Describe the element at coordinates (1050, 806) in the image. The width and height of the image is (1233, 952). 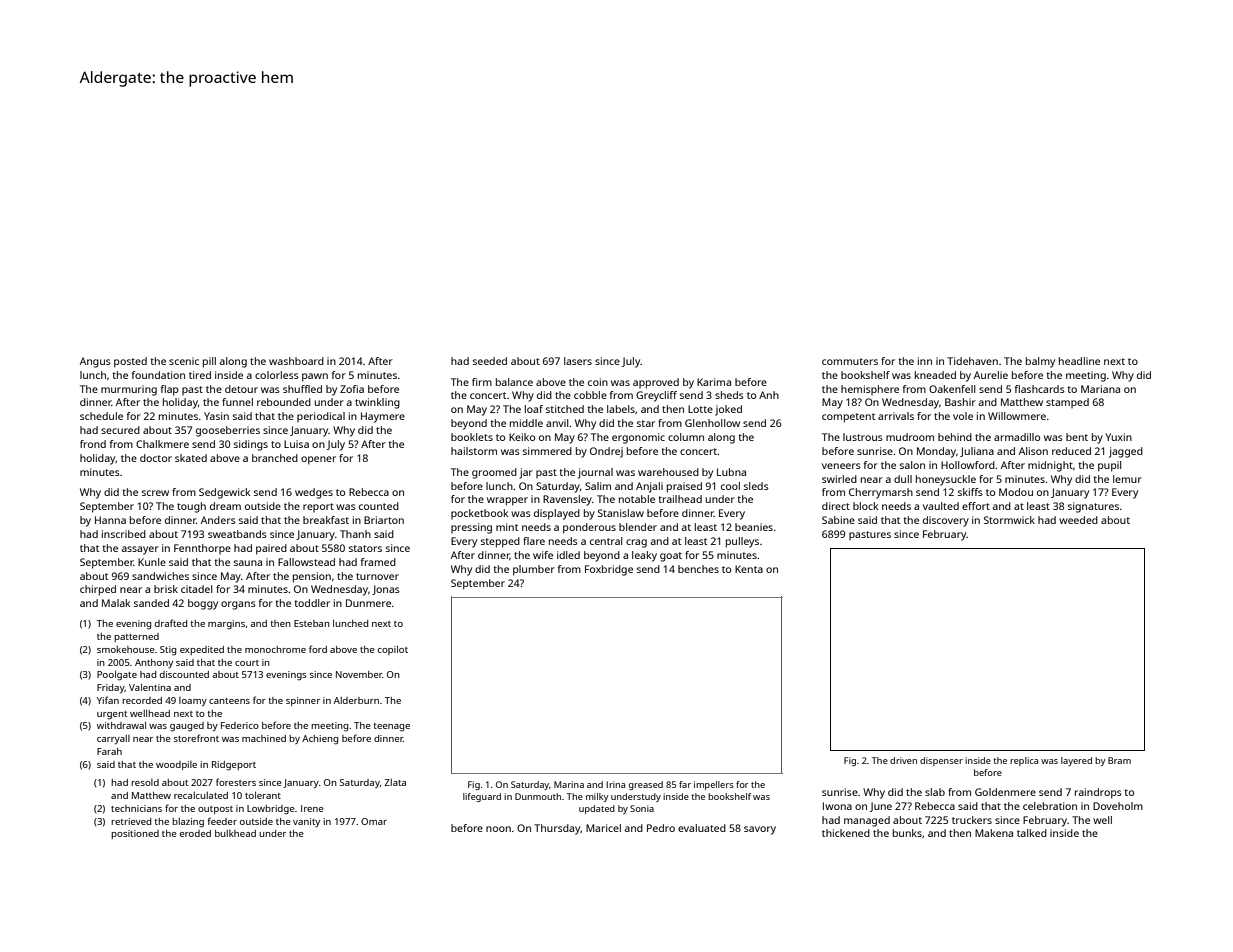
I see `celebration` at that location.
